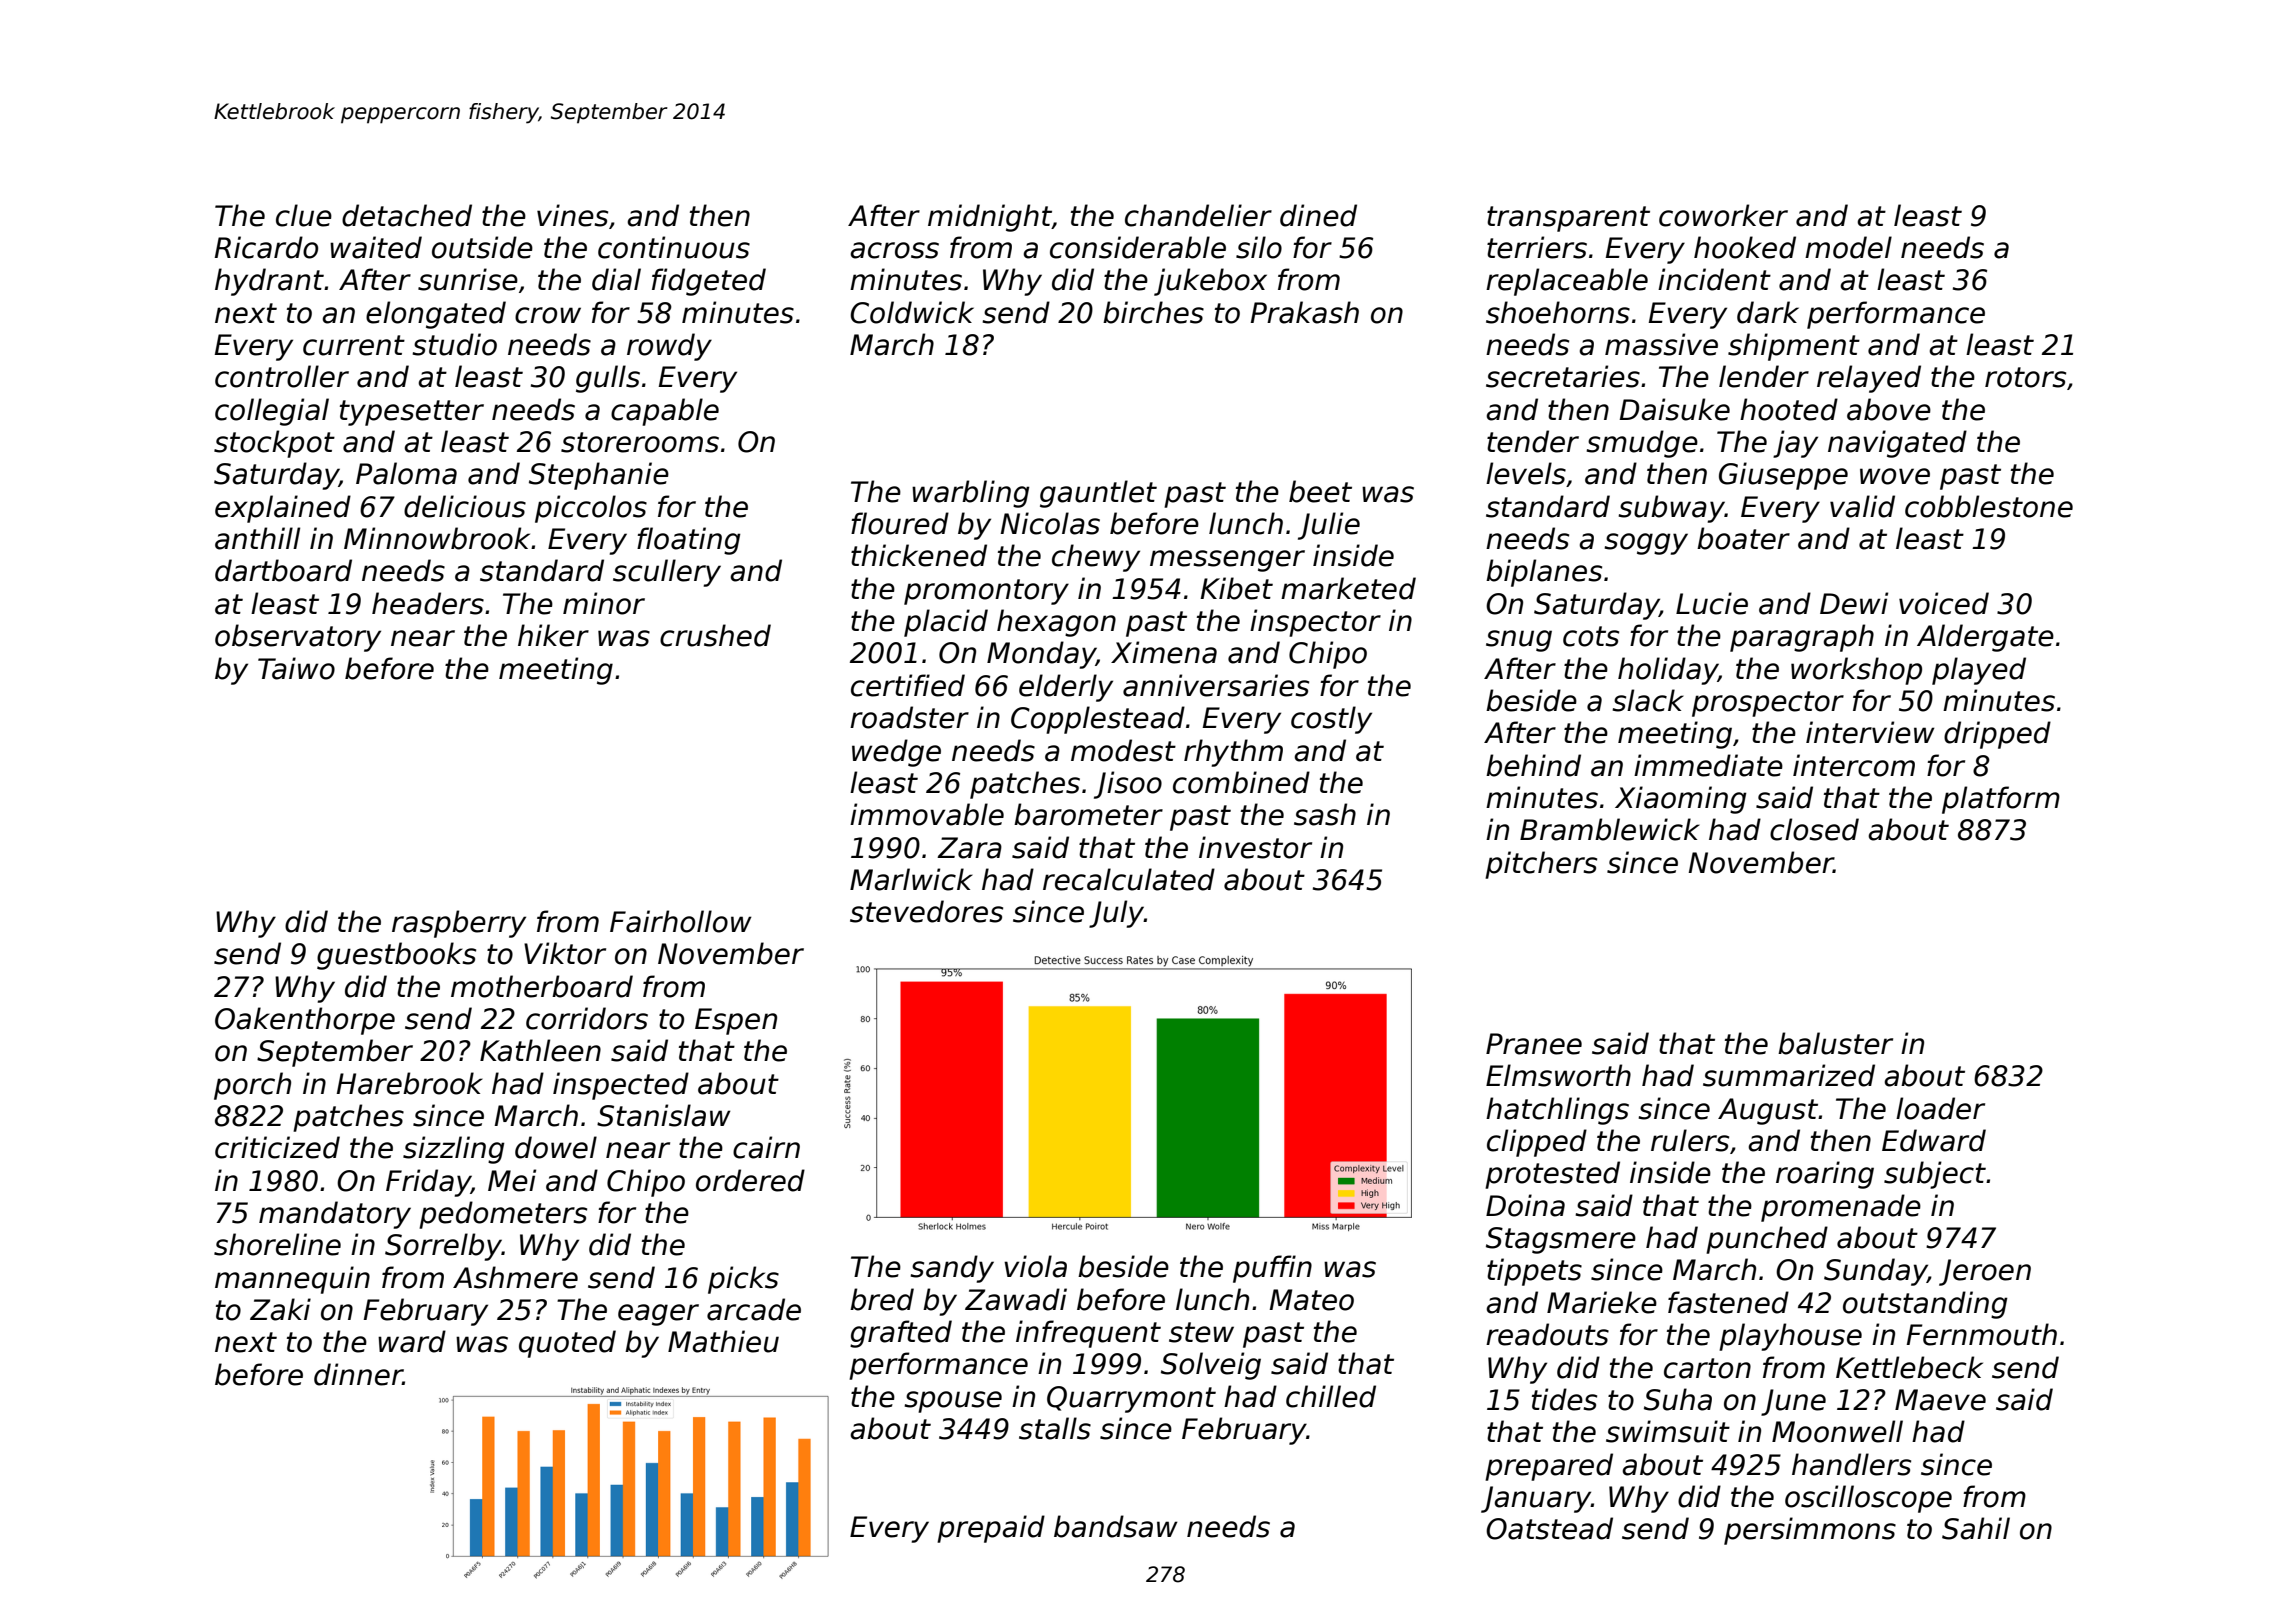 The height and width of the screenshot is (1620, 2292). I want to click on viola, so click(1035, 1266).
